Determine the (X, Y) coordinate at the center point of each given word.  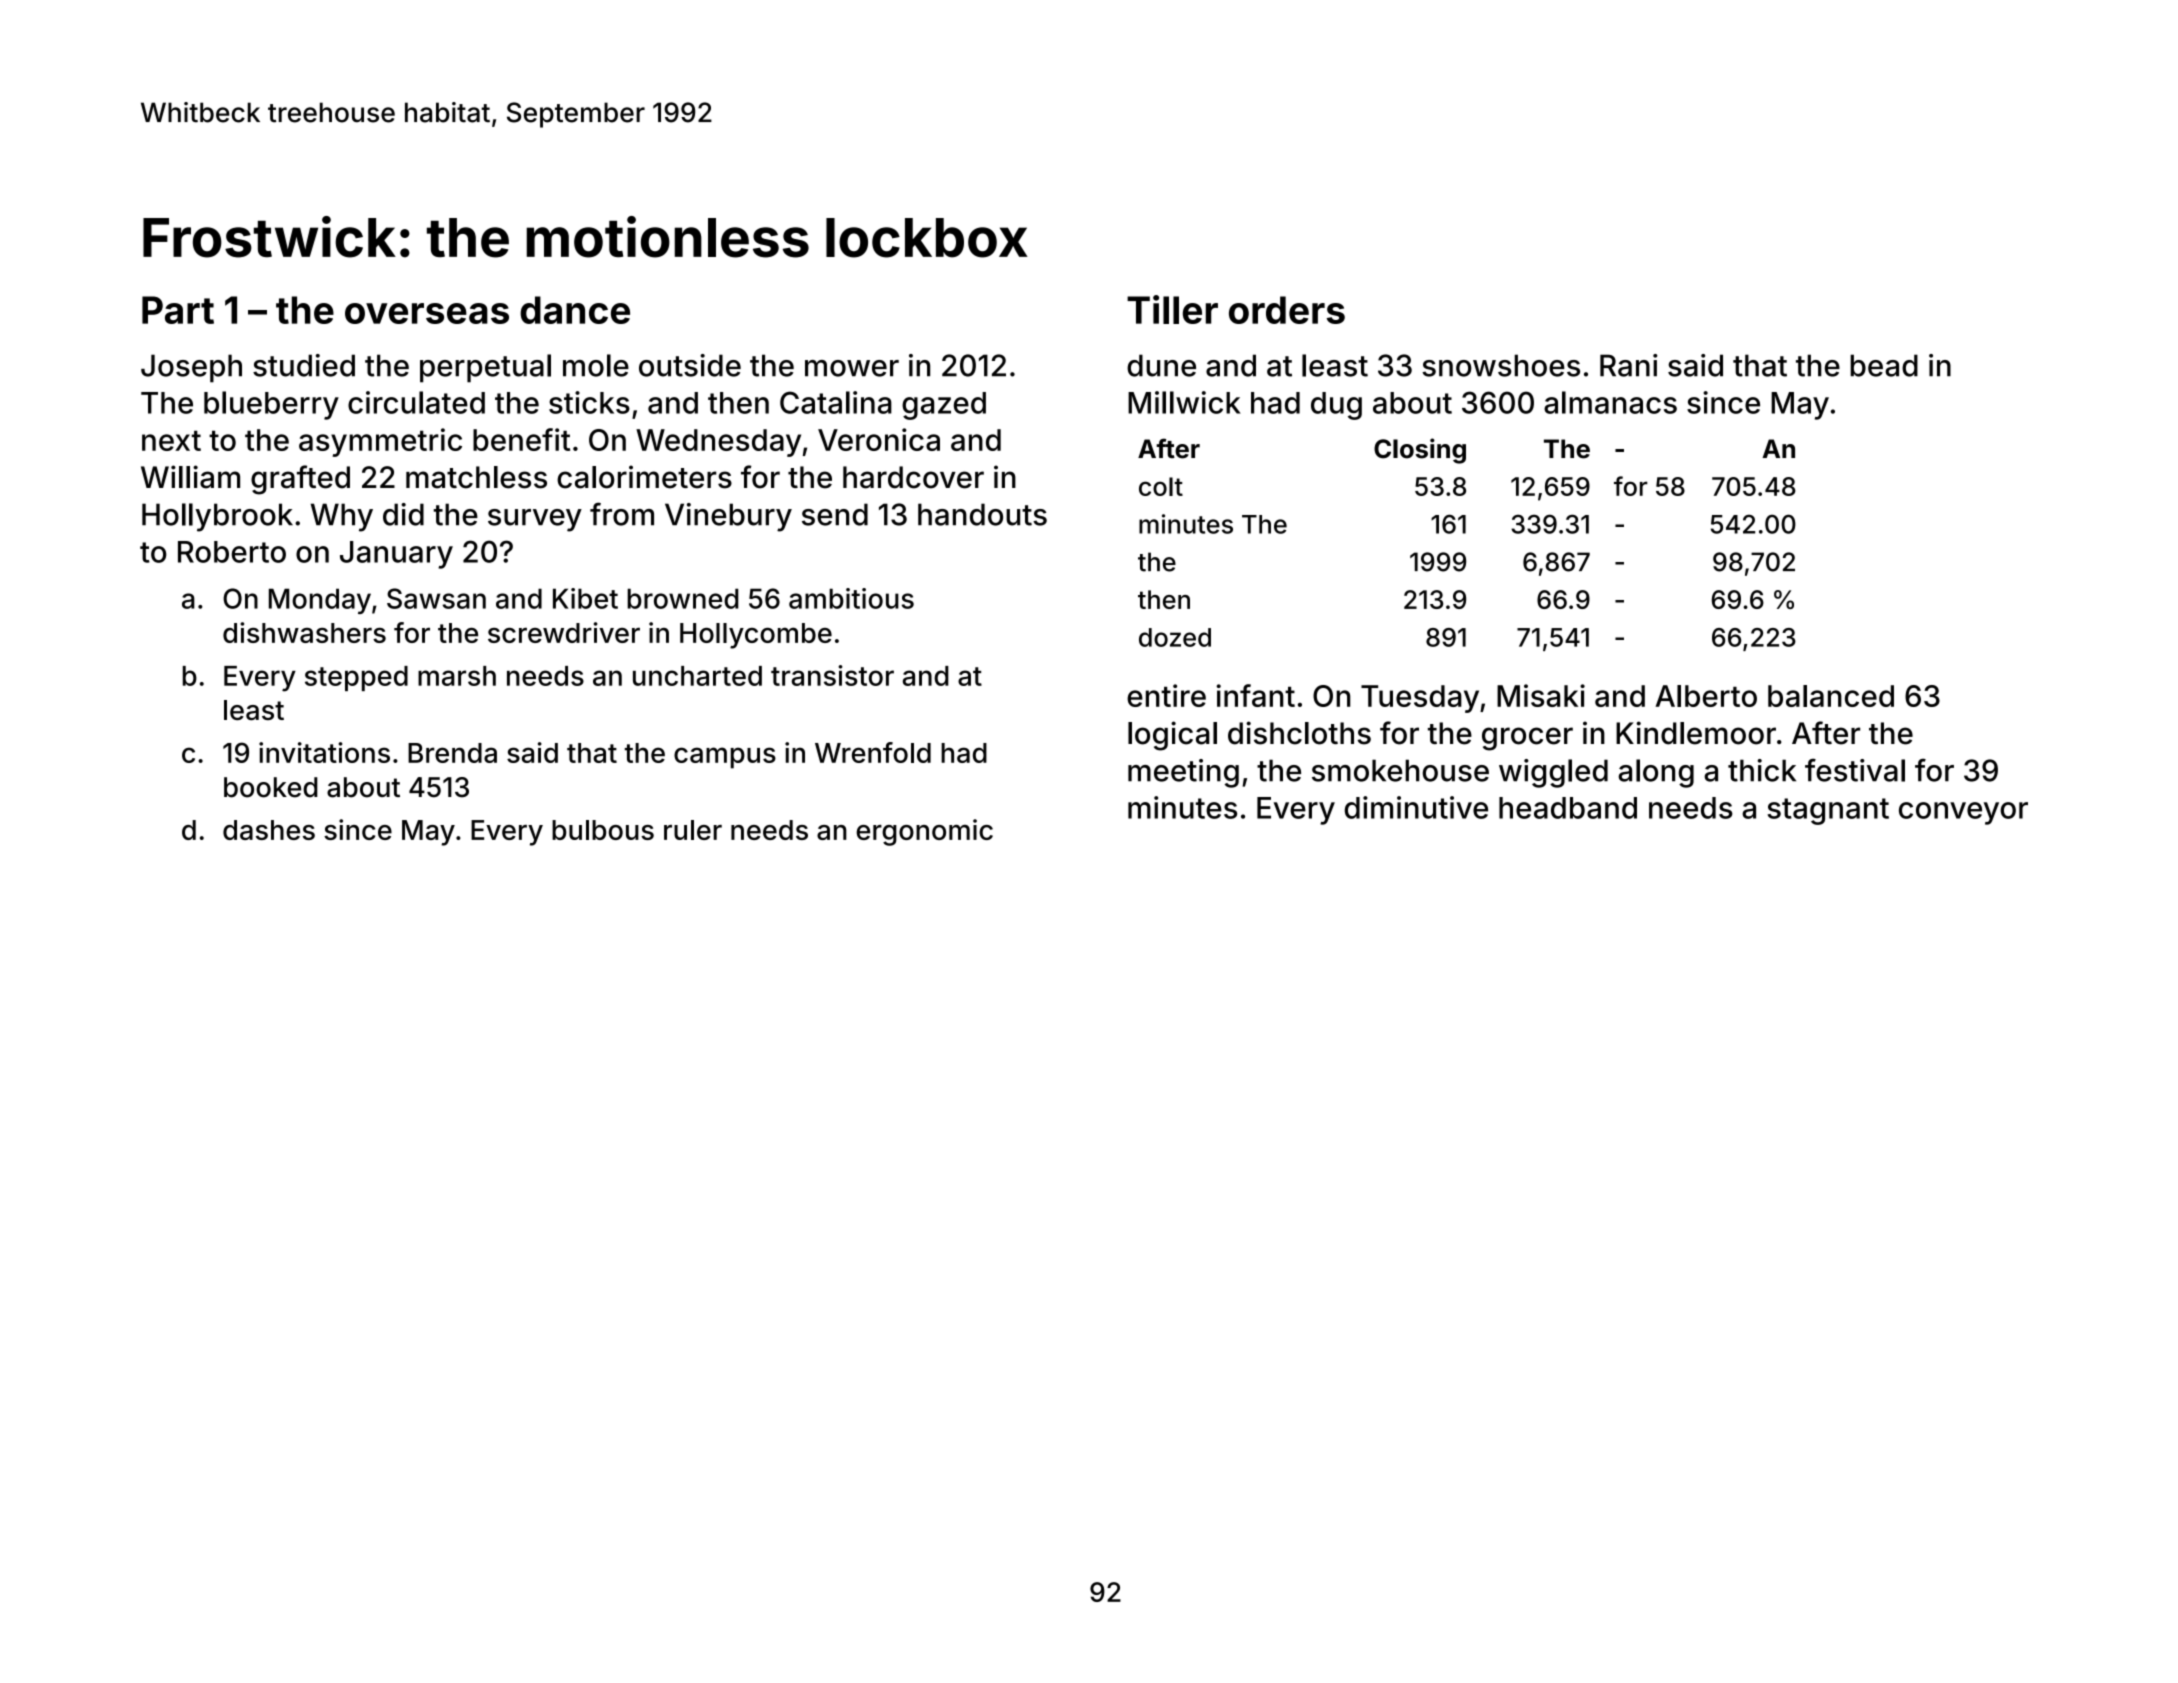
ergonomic (924, 832)
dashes (269, 830)
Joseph (191, 368)
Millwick (1184, 402)
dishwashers (304, 632)
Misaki (1541, 695)
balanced (1831, 696)
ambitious (851, 598)
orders (1287, 310)
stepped (356, 678)
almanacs (1610, 402)
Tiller (1172, 309)
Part (178, 310)
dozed (1175, 637)
